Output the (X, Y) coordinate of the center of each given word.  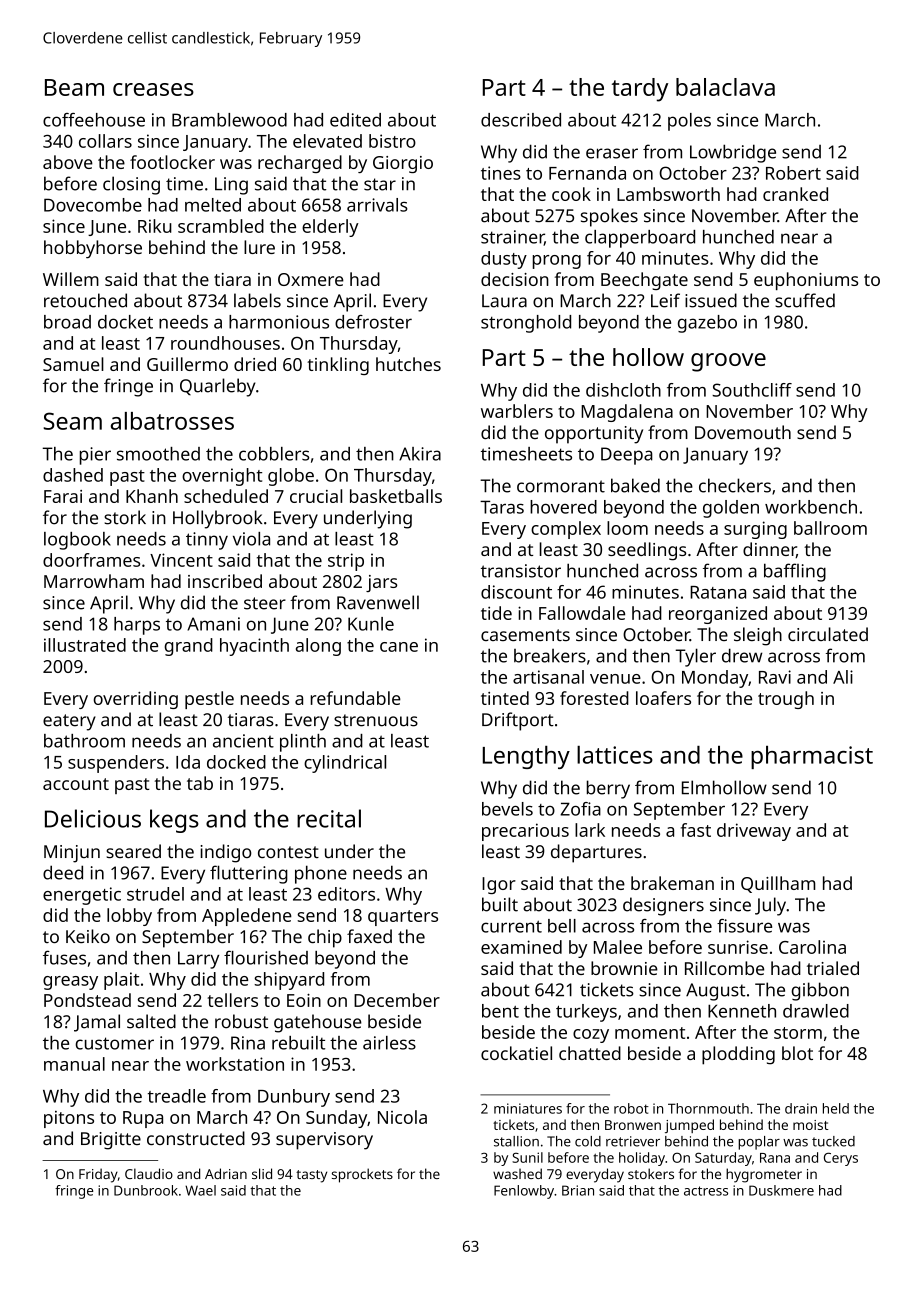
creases (153, 89)
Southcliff (752, 390)
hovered (563, 507)
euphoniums (806, 281)
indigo (226, 853)
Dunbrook (146, 1190)
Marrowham (94, 581)
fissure (744, 926)
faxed (369, 936)
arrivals (377, 205)
